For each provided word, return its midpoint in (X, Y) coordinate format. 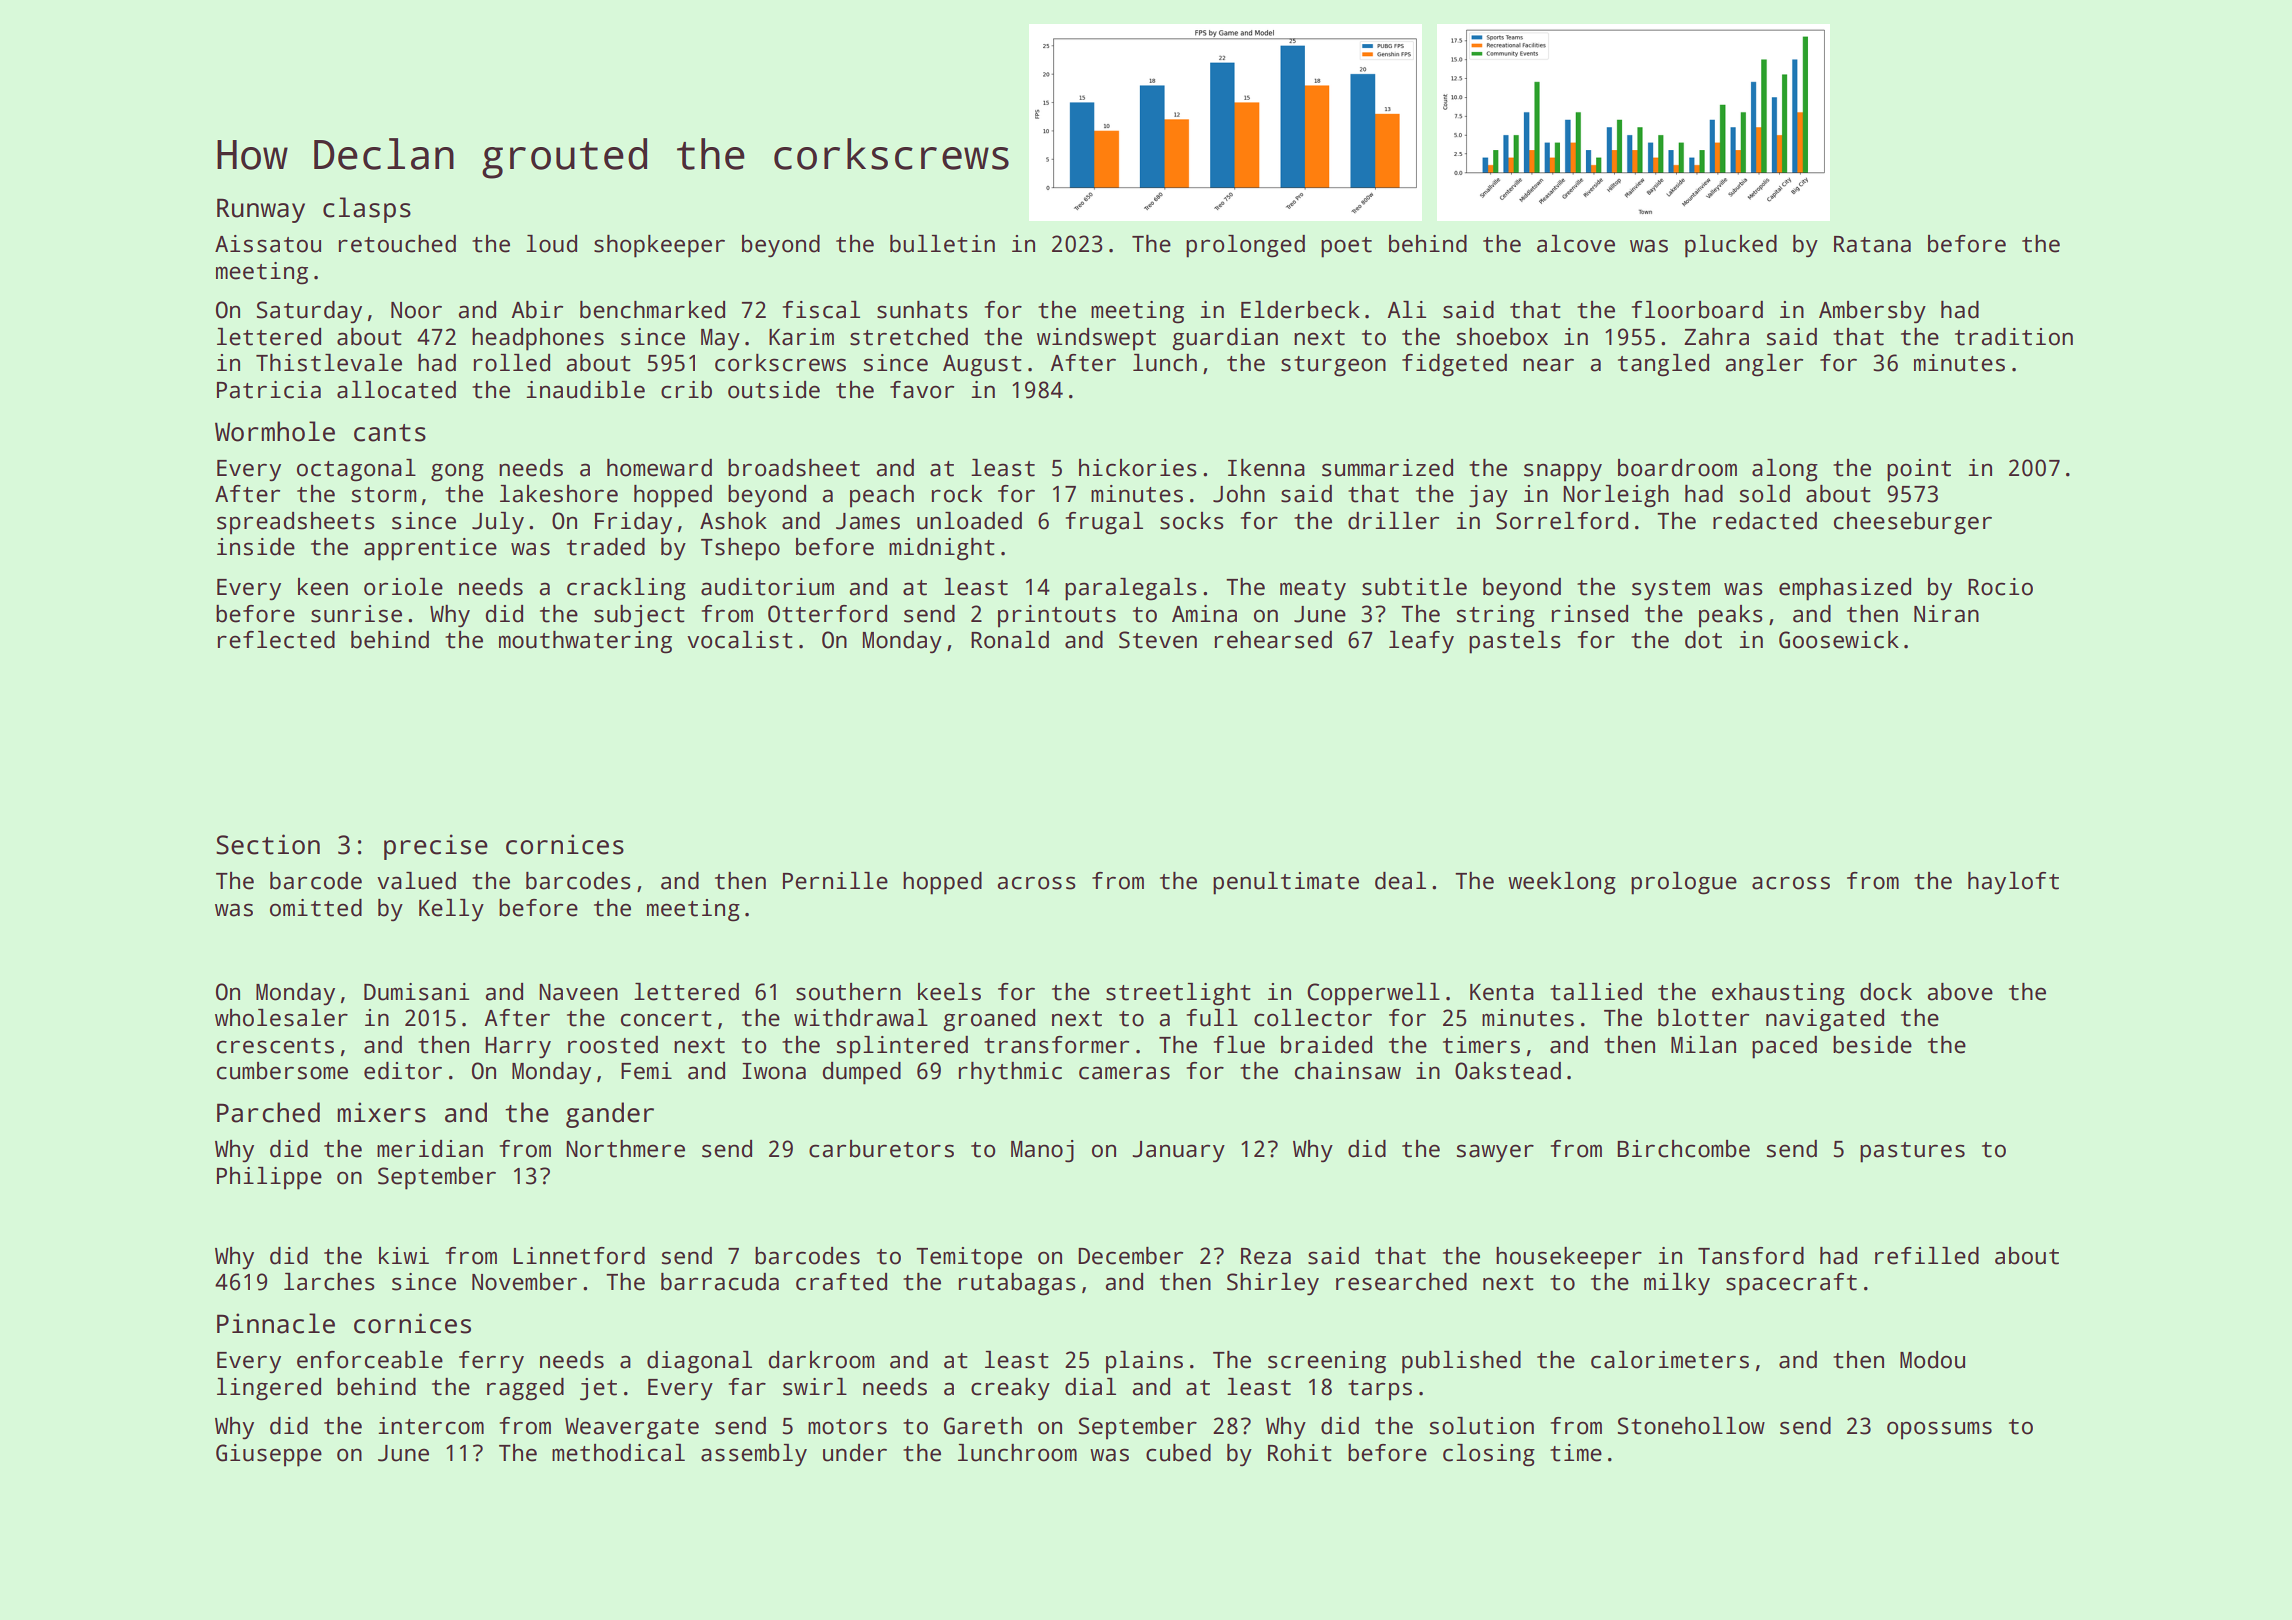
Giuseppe (269, 1455)
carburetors (881, 1149)
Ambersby (1872, 312)
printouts (1057, 616)
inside (256, 547)
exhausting (1778, 994)
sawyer (1495, 1153)
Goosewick (1839, 640)
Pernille (835, 881)
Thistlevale (329, 363)
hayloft (2013, 883)
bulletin (942, 244)
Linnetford (579, 1256)
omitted (316, 908)
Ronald (1010, 640)
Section (268, 844)
